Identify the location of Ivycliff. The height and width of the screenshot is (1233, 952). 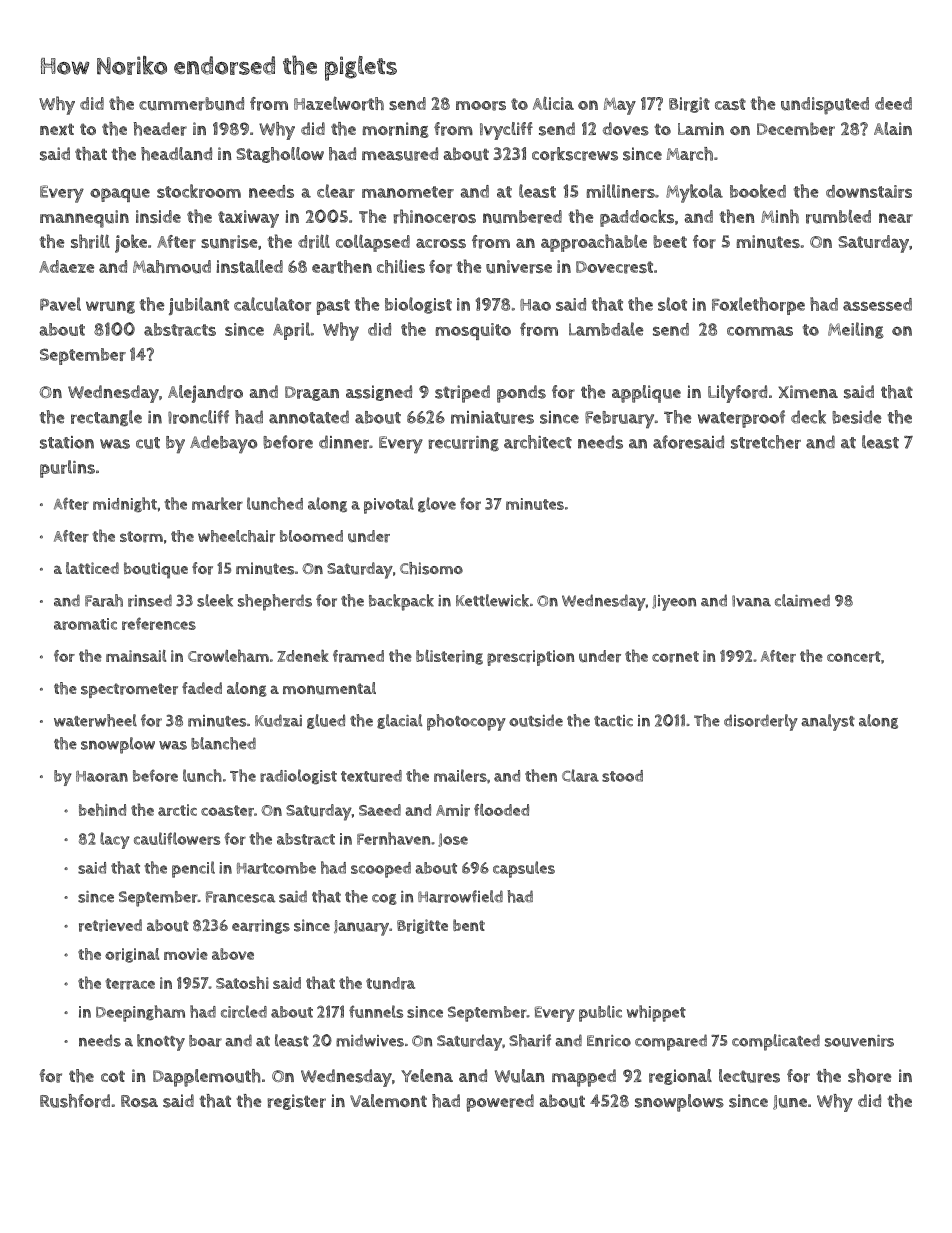
(506, 131).
